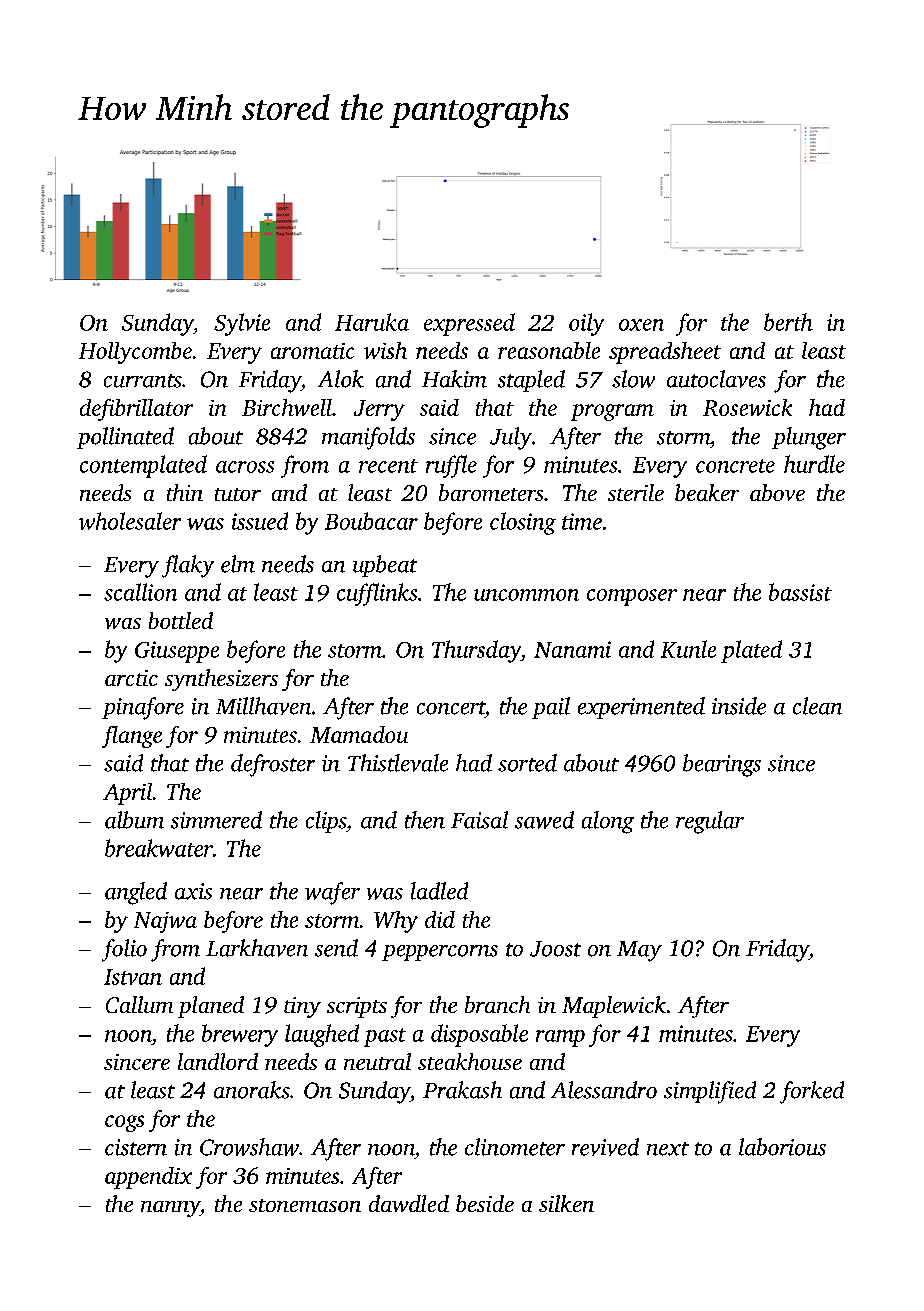 The image size is (924, 1311). Describe the element at coordinates (722, 765) in the screenshot. I see `bearings` at that location.
